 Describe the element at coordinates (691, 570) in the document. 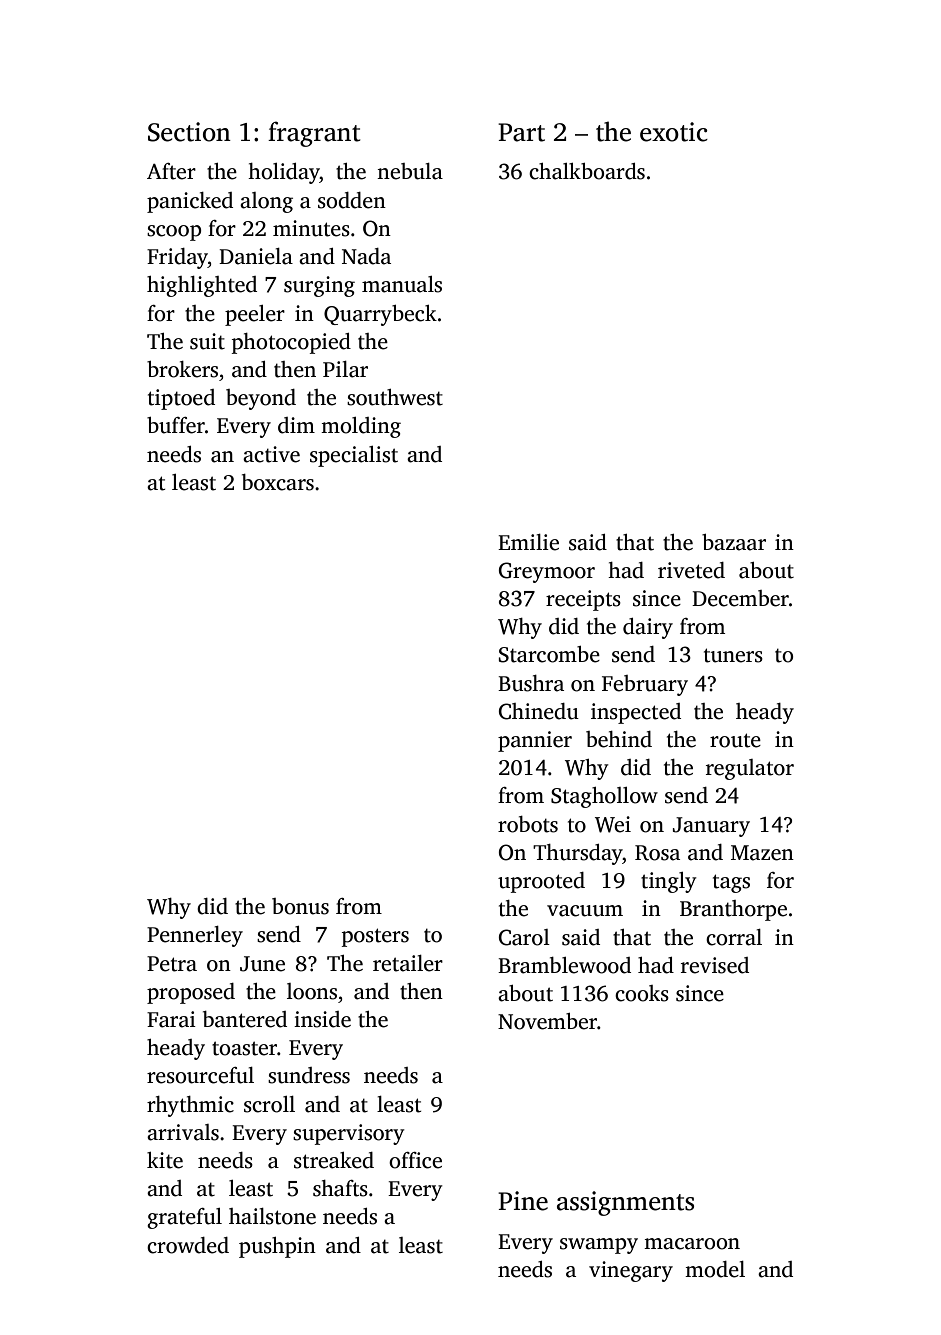

I see `riveted` at that location.
